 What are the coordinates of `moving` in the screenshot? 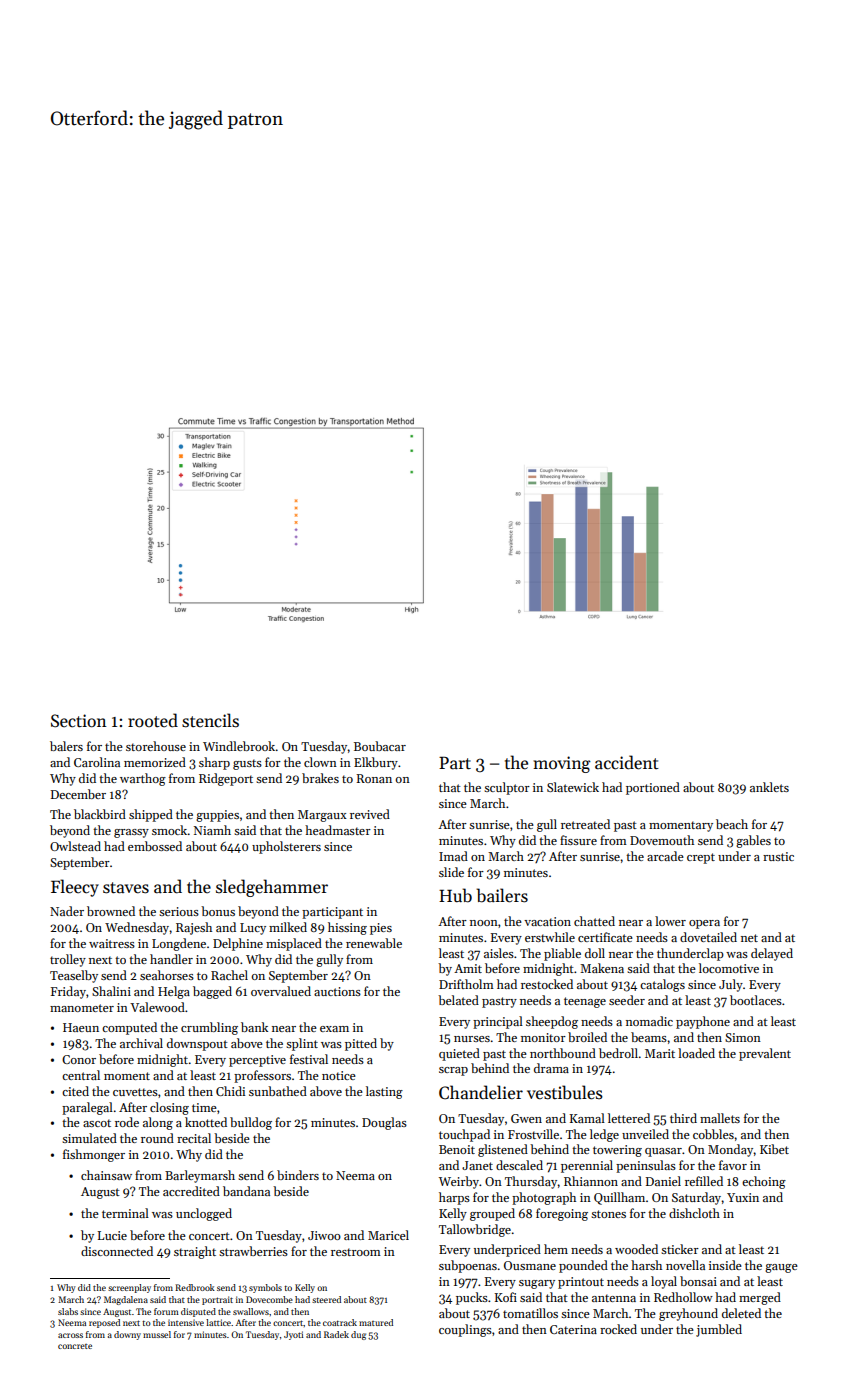 It's located at (562, 764).
